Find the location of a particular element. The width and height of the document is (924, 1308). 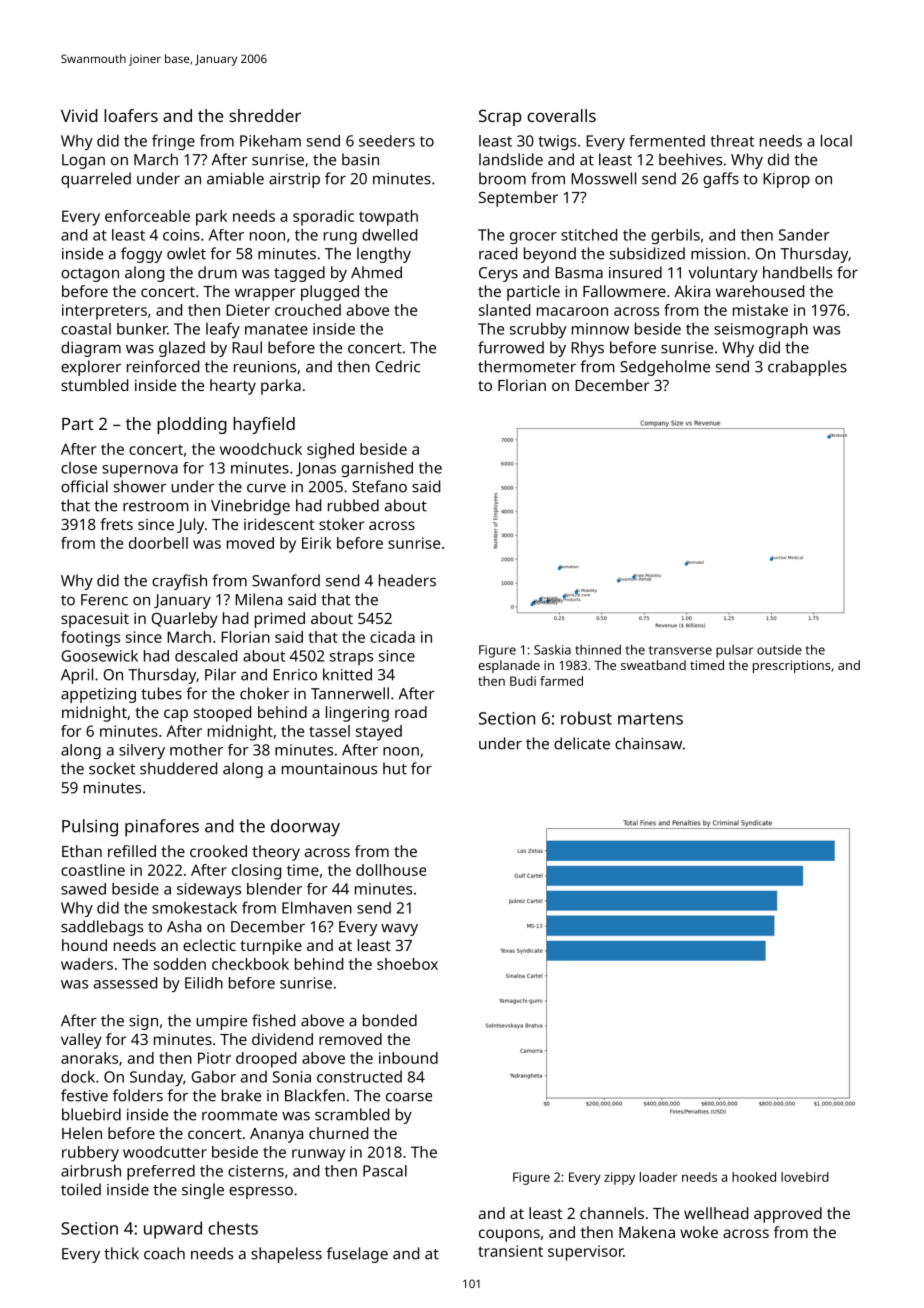

hound is located at coordinates (84, 945).
